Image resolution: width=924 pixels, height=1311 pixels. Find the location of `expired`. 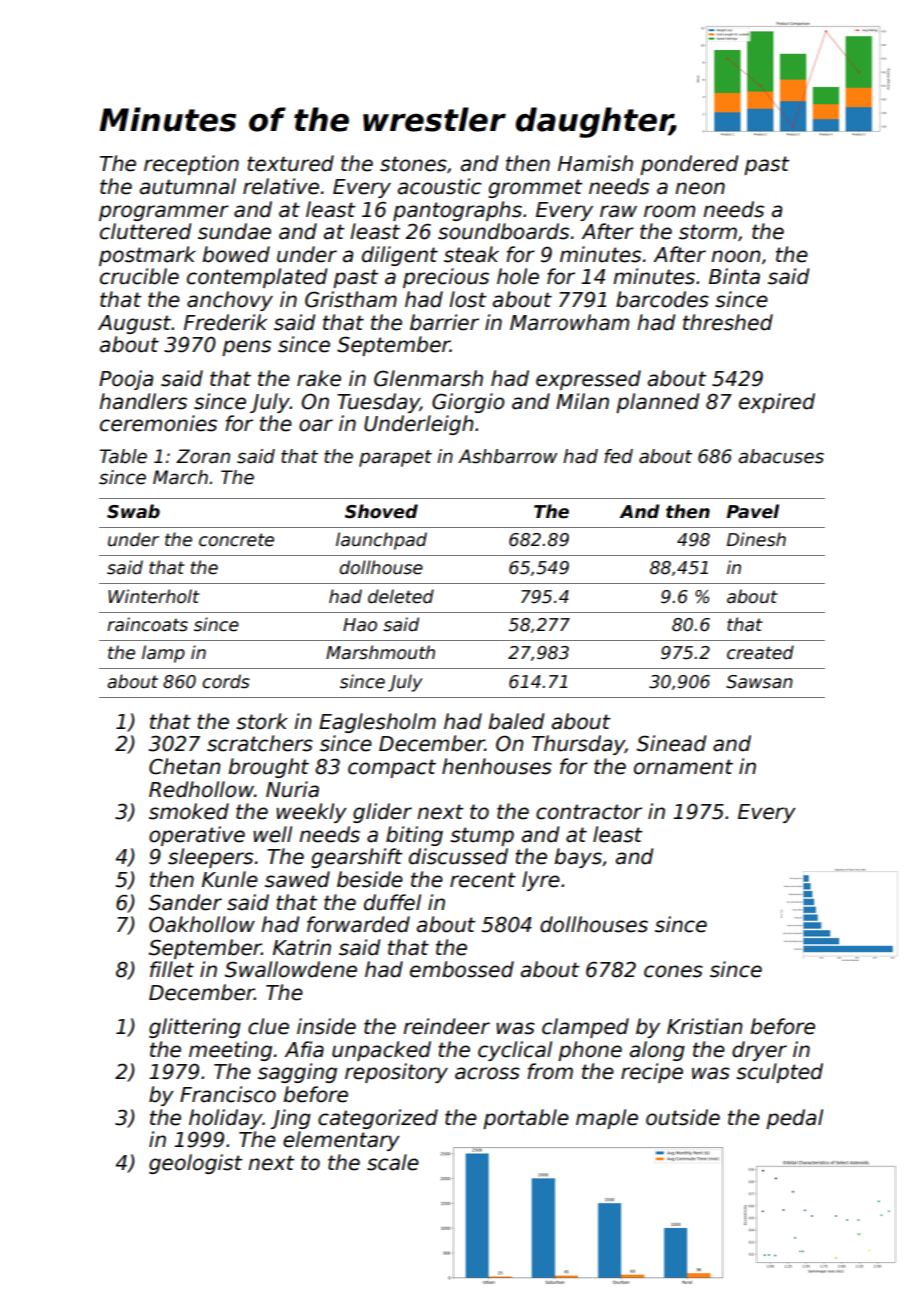

expired is located at coordinates (777, 403).
